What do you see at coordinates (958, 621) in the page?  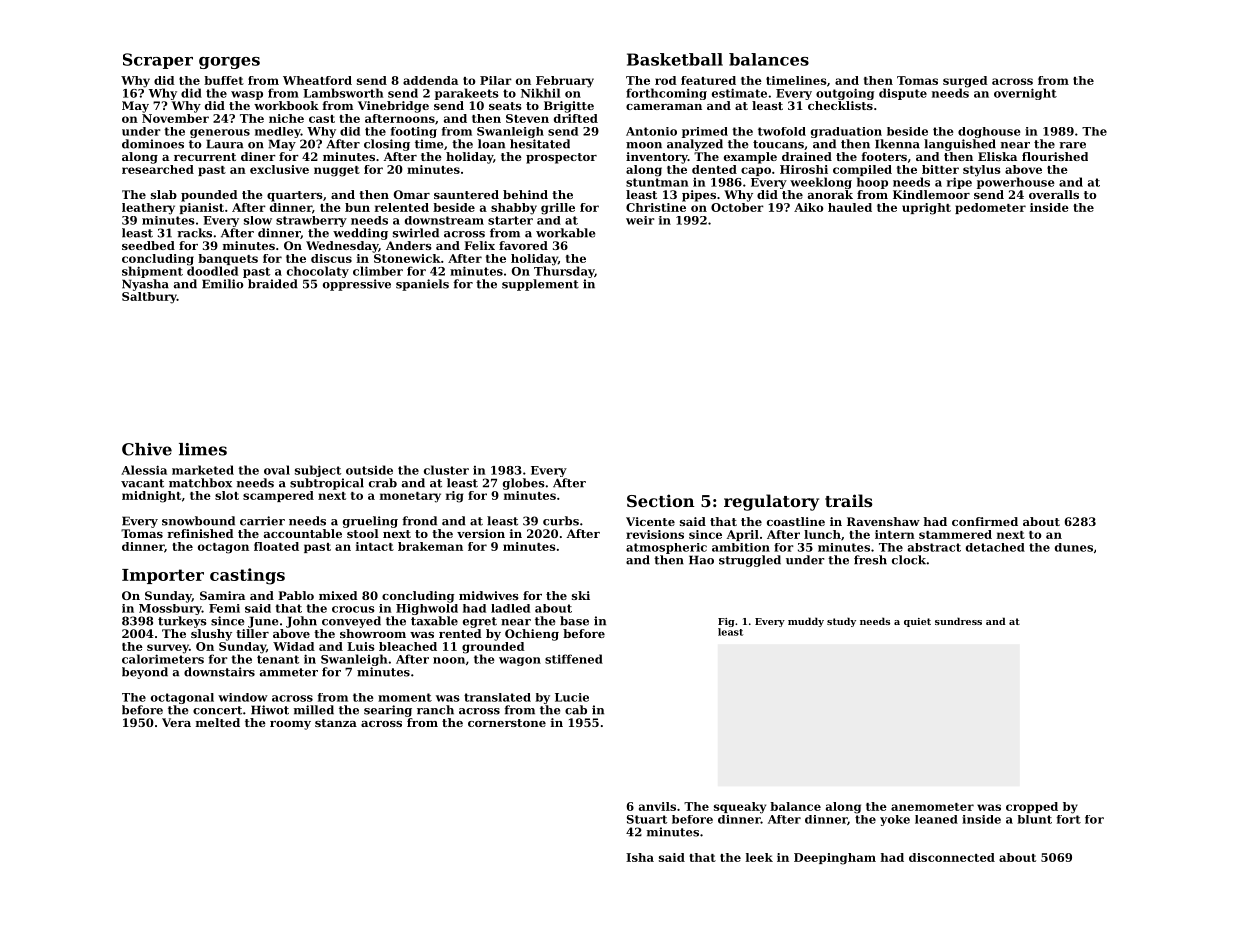 I see `sundress` at bounding box center [958, 621].
